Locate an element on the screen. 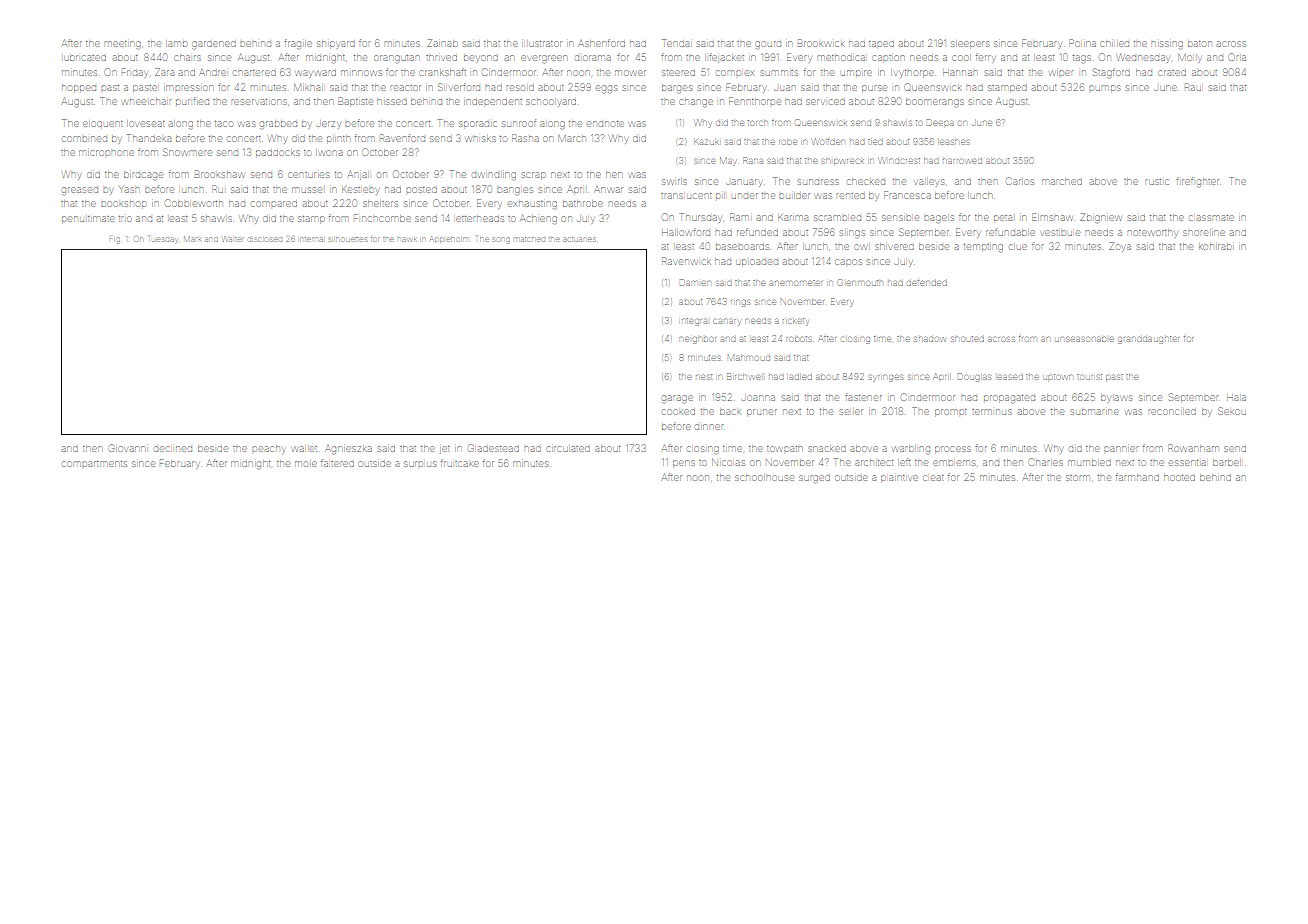 The image size is (1308, 924). Hannah is located at coordinates (960, 73).
